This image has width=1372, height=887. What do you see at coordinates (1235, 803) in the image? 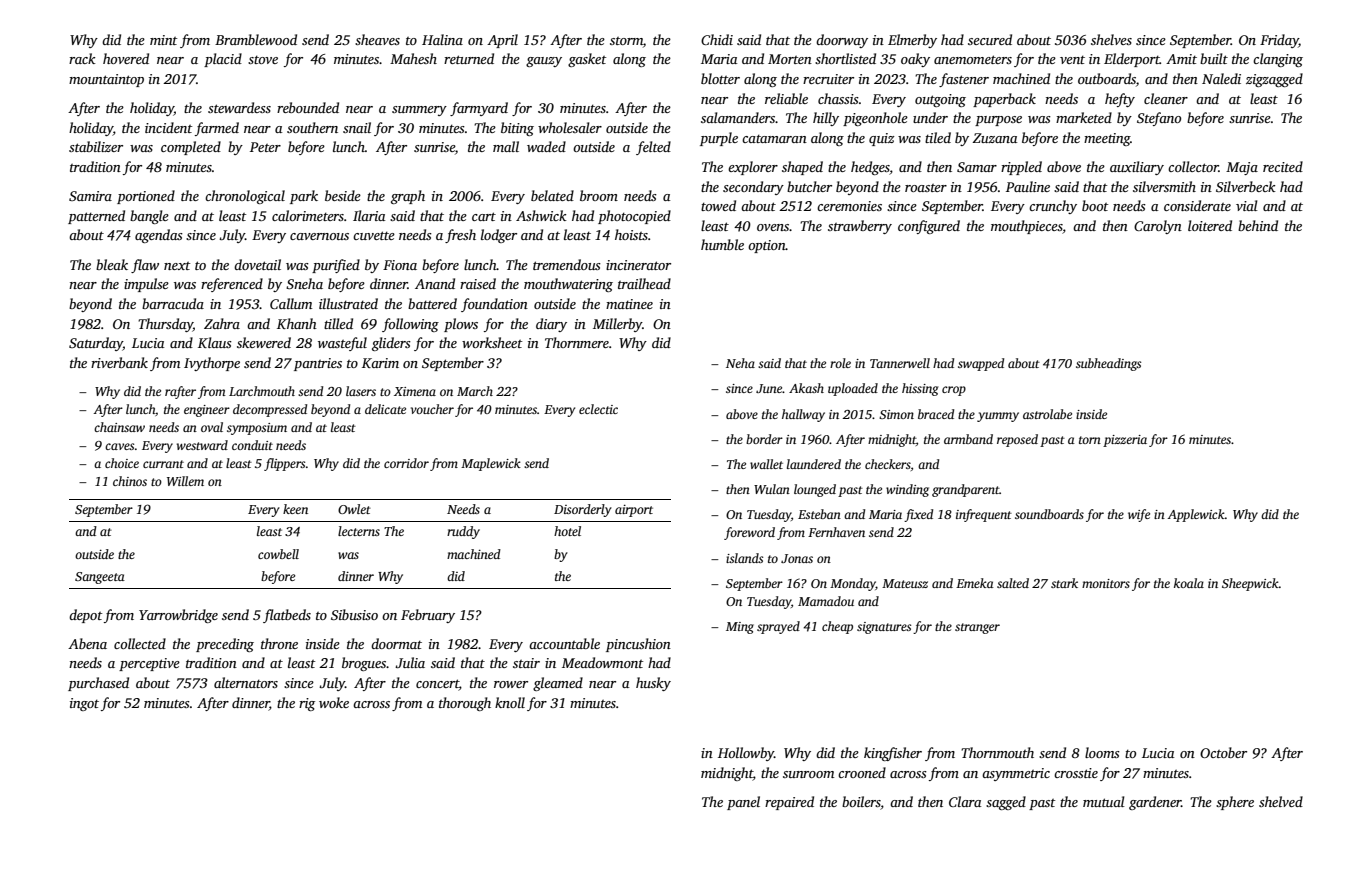
I see `sphere` at bounding box center [1235, 803].
